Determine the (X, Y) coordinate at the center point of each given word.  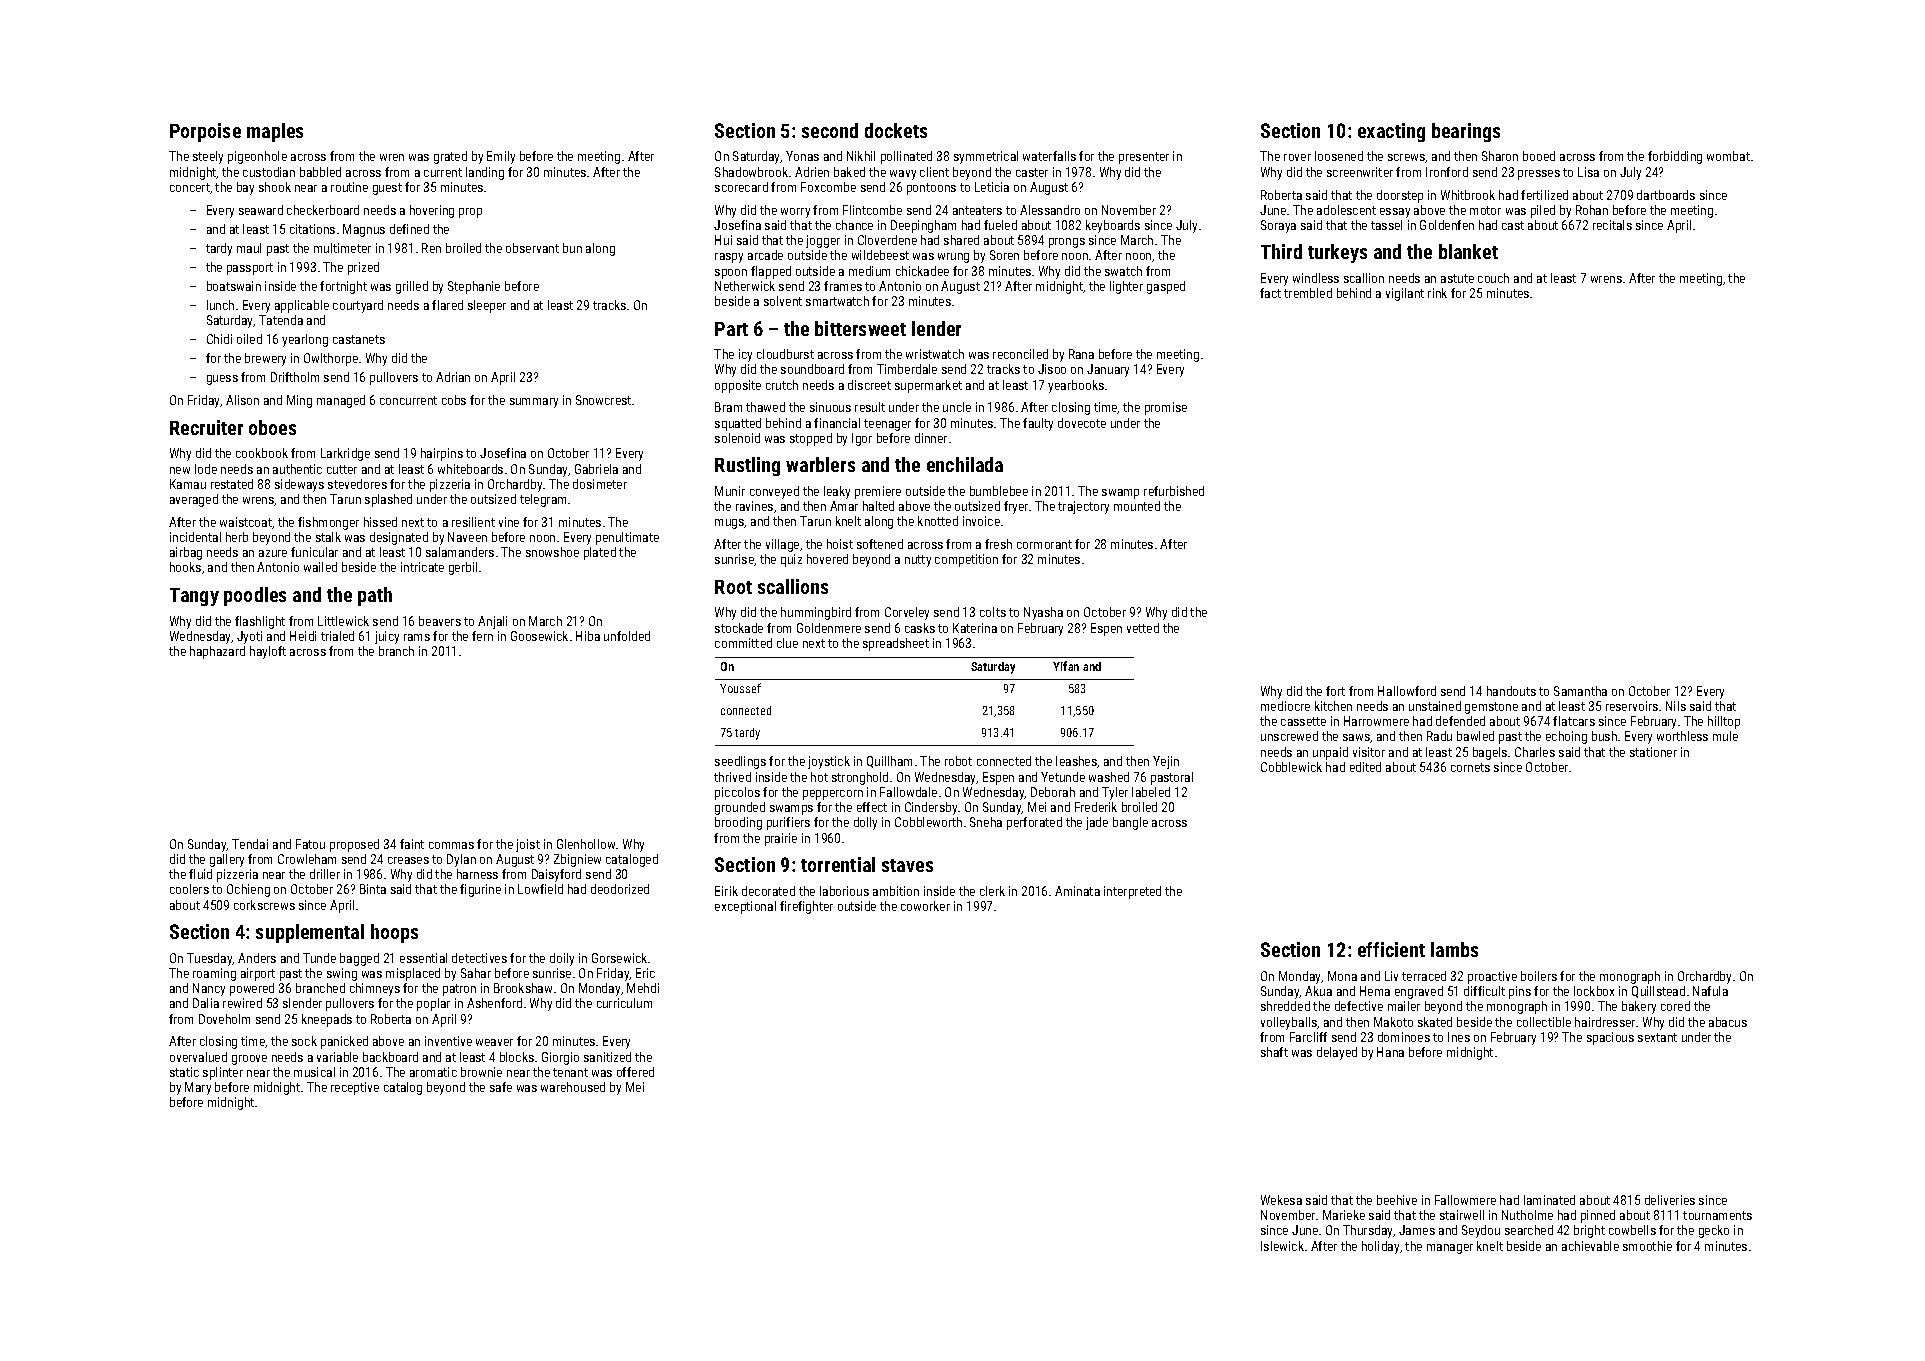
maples (275, 132)
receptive (355, 1088)
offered (635, 1072)
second (830, 130)
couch (1493, 278)
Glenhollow (586, 844)
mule (1725, 736)
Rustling (747, 466)
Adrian (453, 377)
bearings (1466, 132)
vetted (1143, 628)
